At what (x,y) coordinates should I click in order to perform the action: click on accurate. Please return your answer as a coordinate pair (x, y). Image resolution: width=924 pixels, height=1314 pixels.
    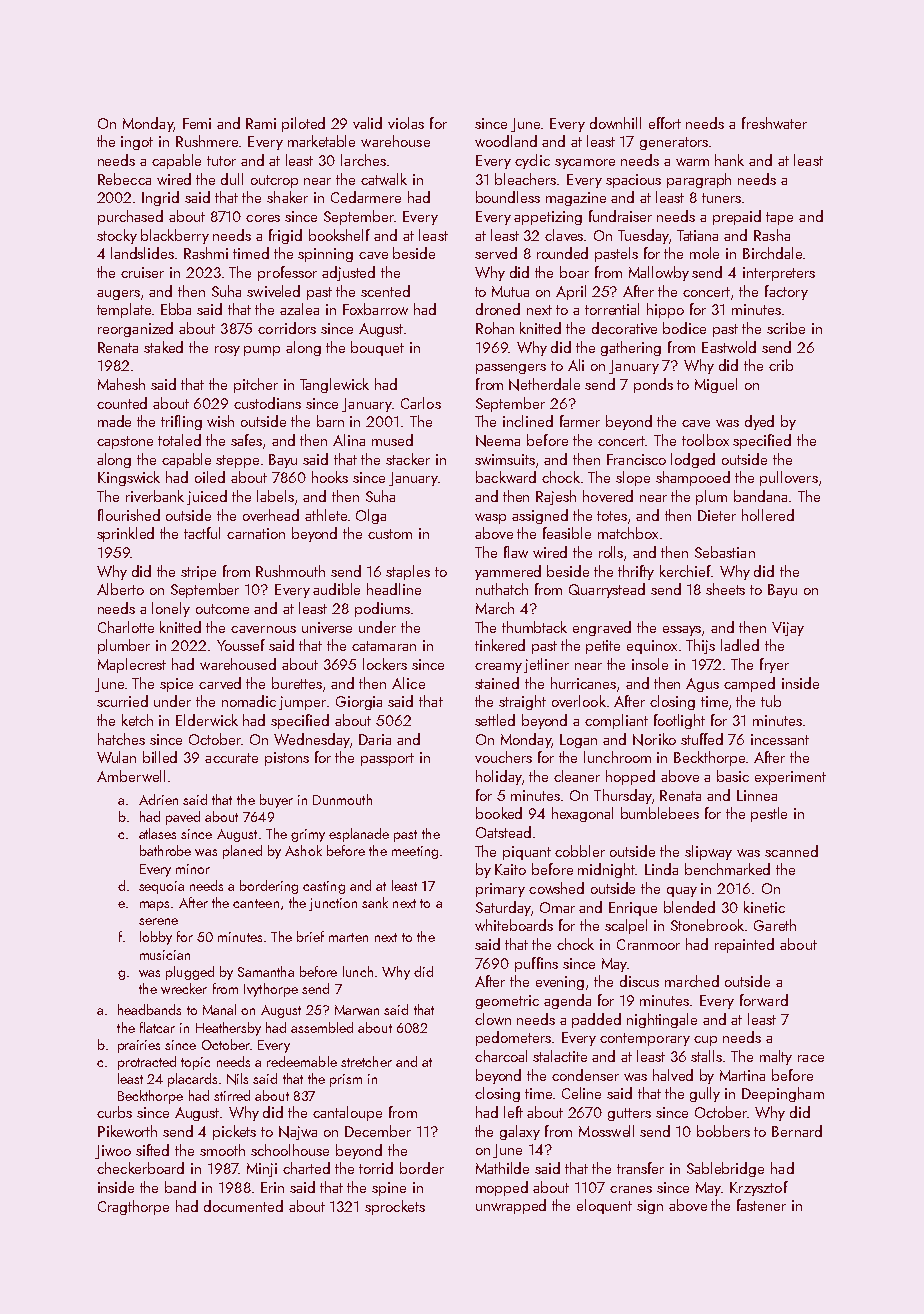
    Looking at the image, I should click on (231, 758).
